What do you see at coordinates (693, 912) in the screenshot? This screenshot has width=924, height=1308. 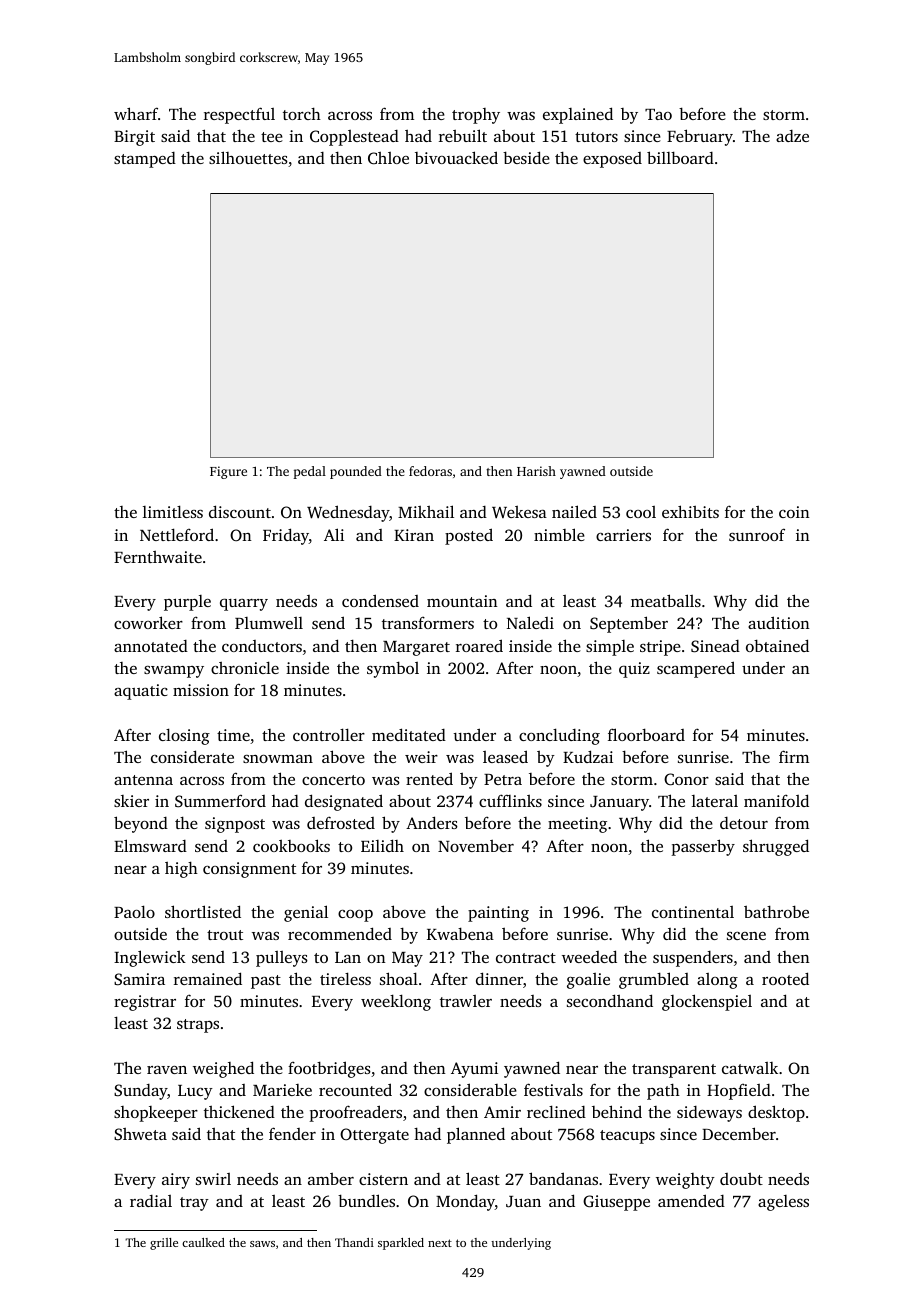 I see `continental` at bounding box center [693, 912].
